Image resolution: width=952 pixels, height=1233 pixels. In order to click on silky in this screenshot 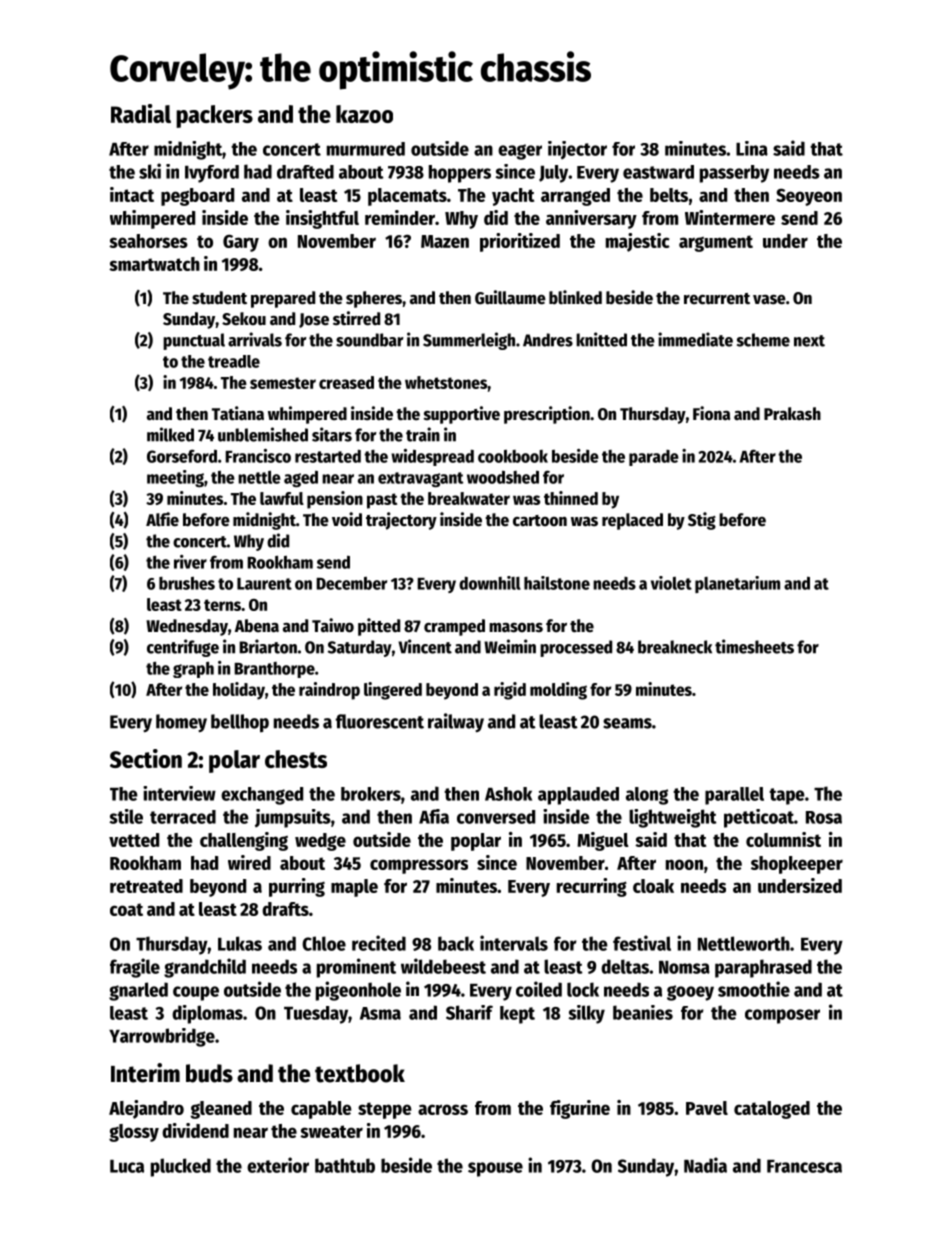, I will do `click(586, 1014)`.
